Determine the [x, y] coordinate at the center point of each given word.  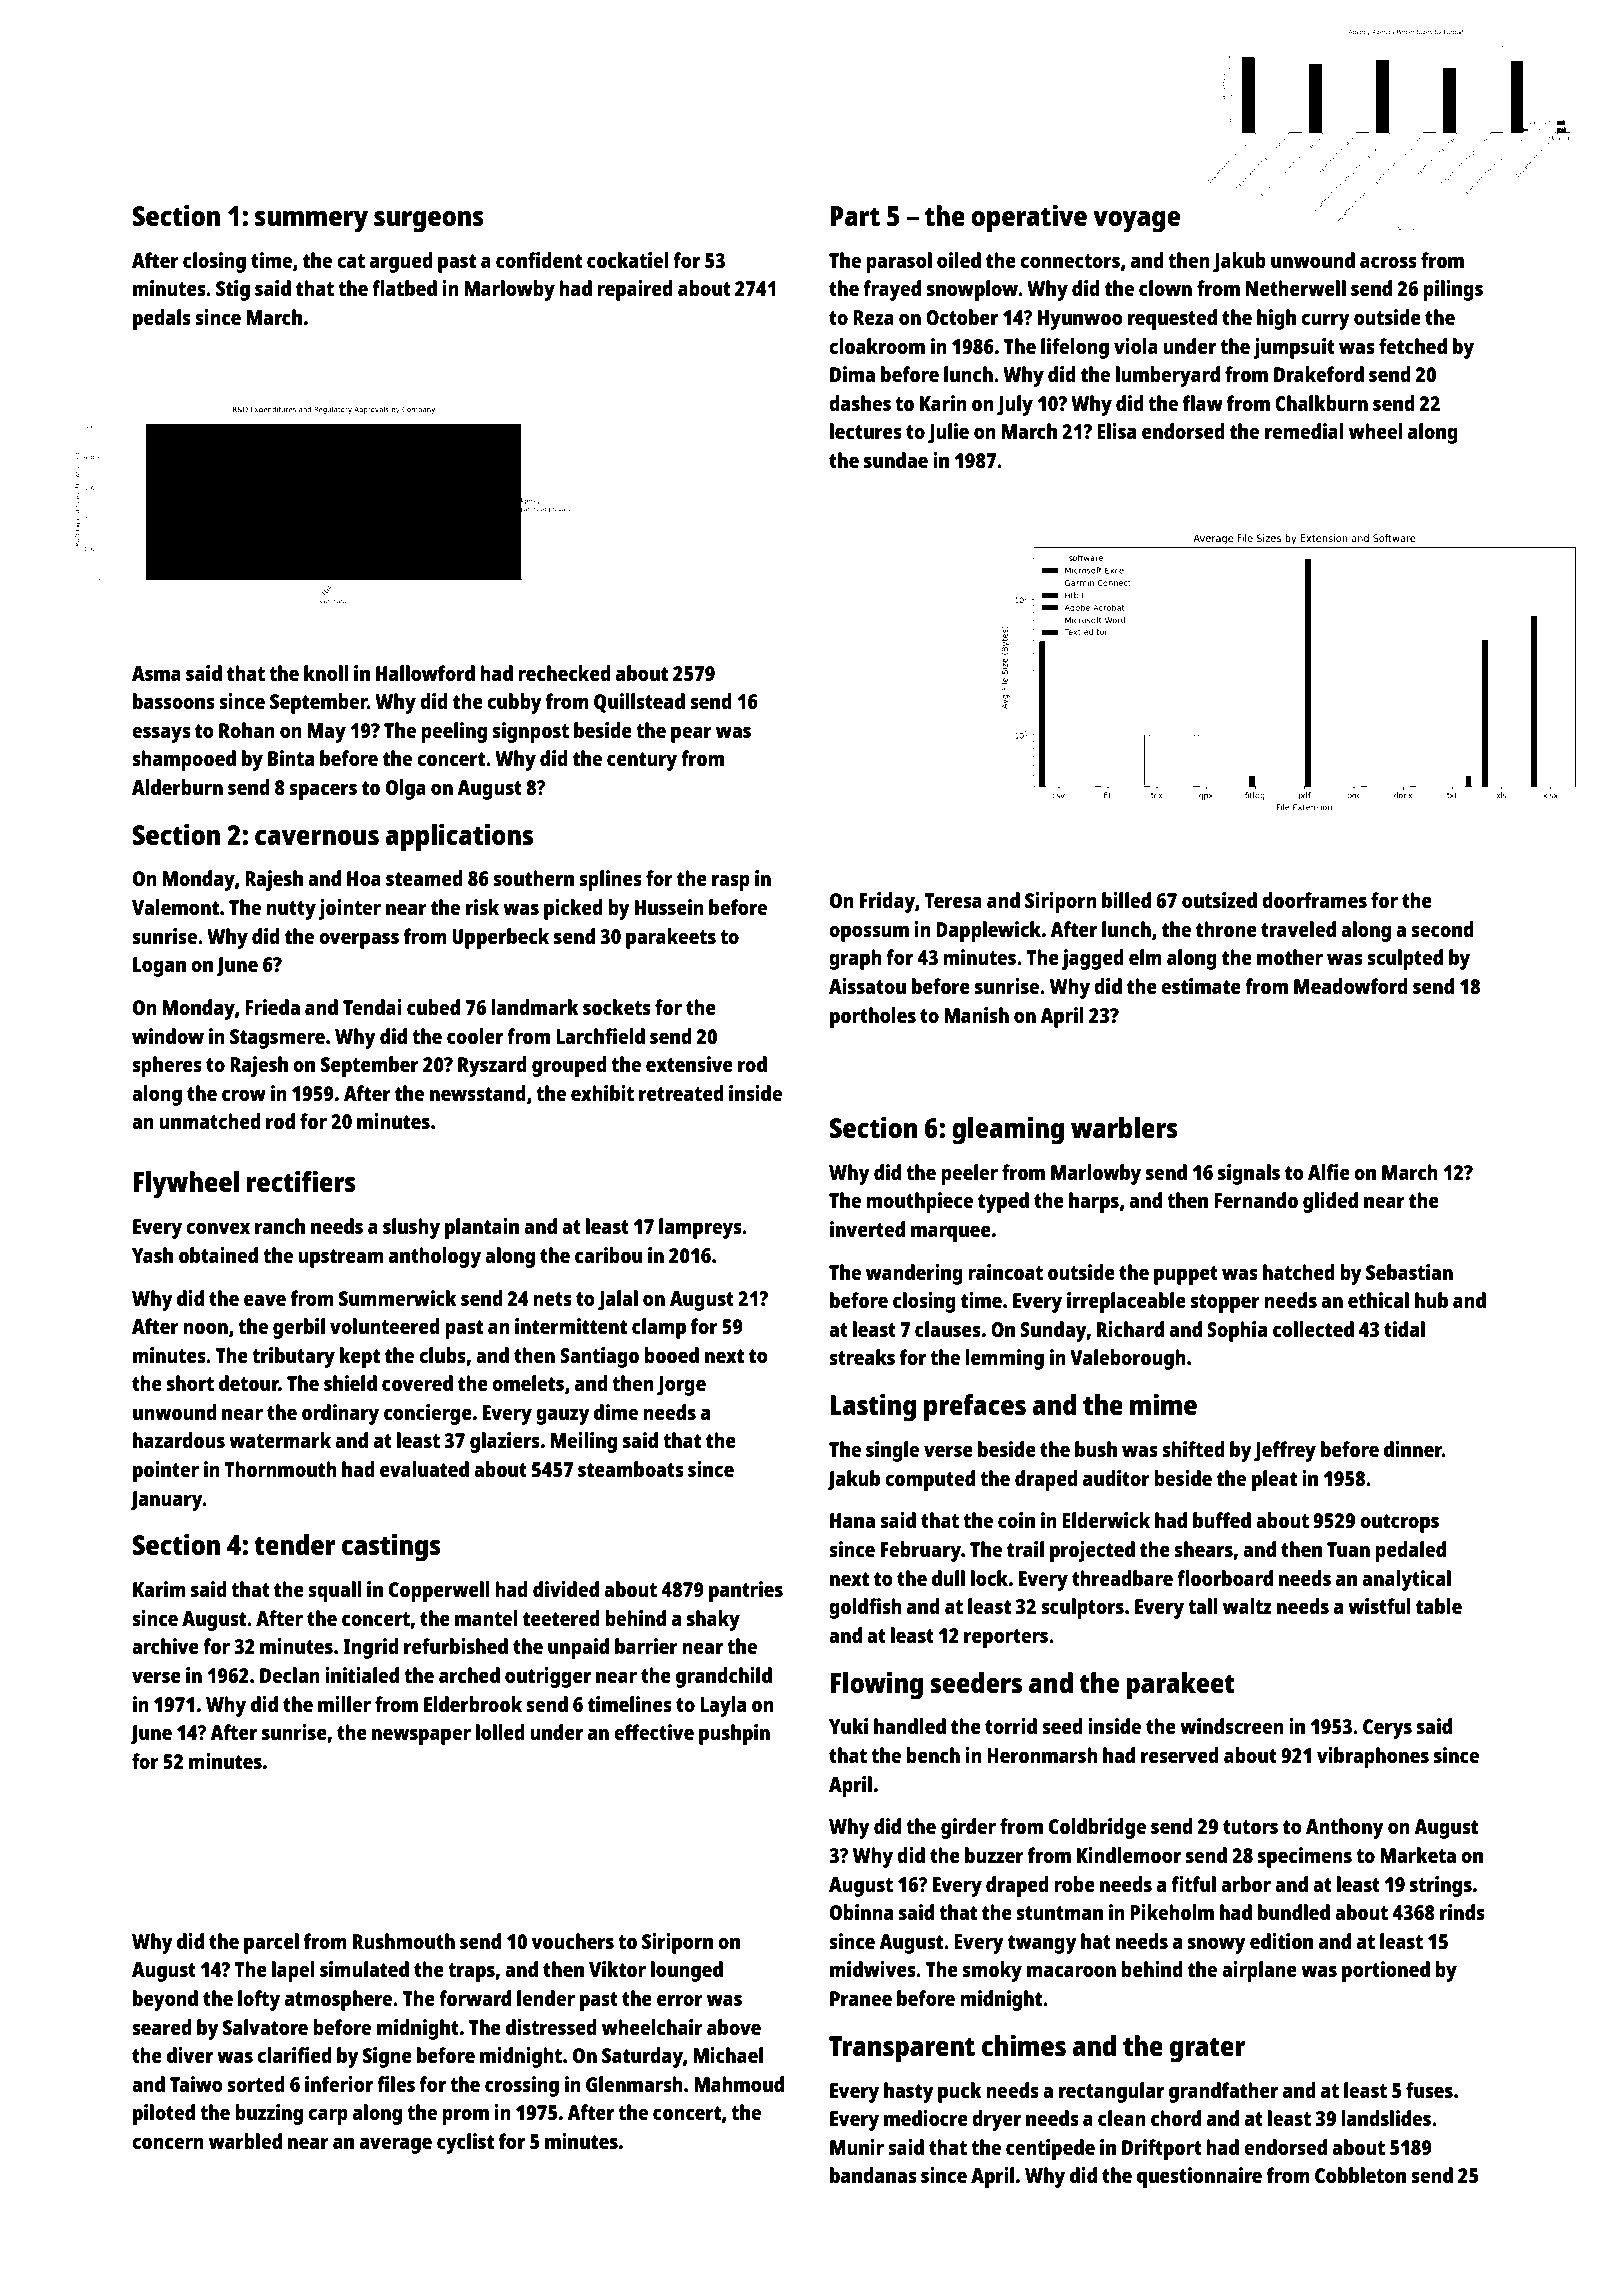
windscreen [1232, 1726]
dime [616, 1412]
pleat [1274, 1480]
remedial [1304, 431]
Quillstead [639, 703]
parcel [271, 1943]
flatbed [404, 288]
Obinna [861, 1912]
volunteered [385, 1326]
